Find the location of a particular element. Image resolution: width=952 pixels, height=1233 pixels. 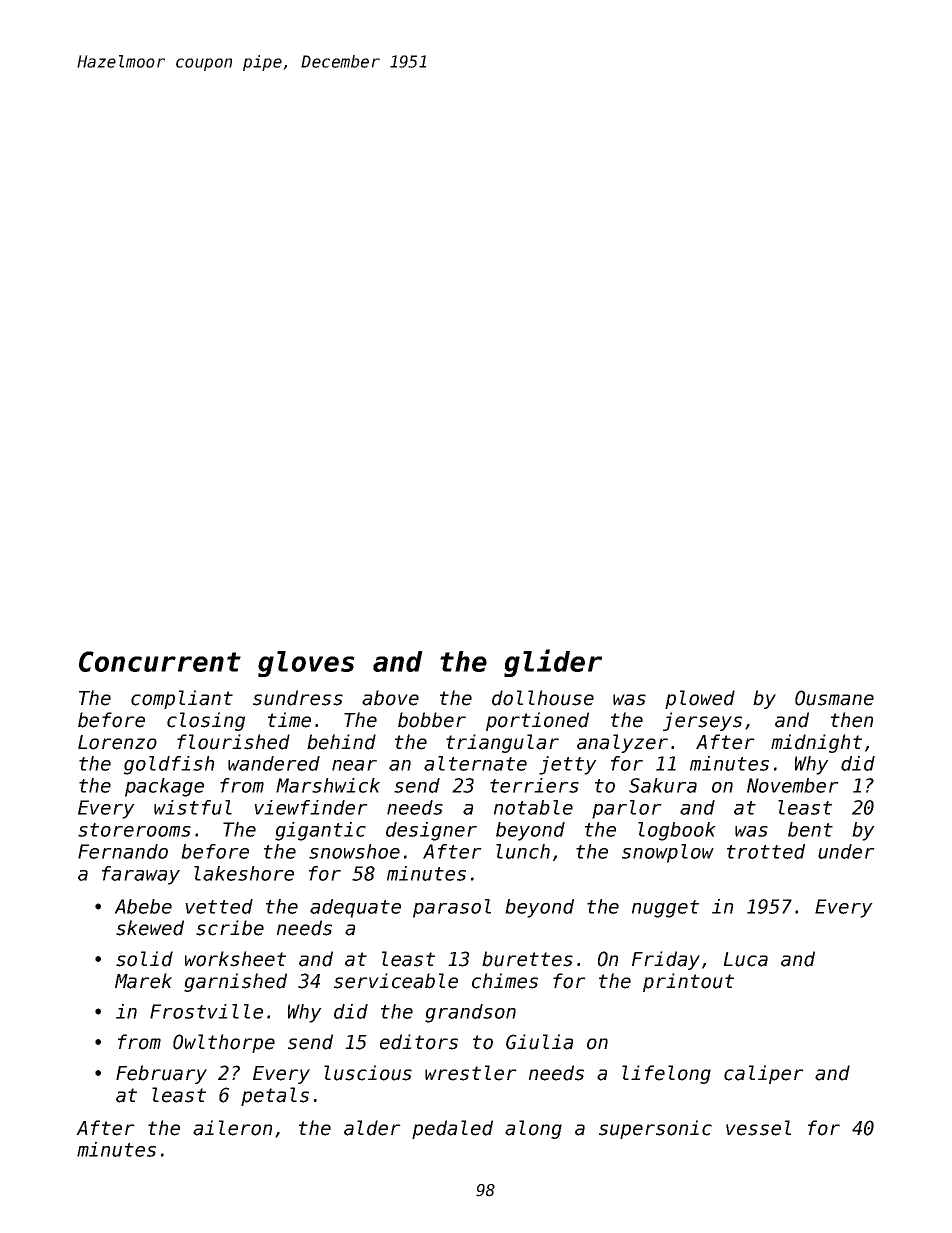

Ousmane is located at coordinates (834, 698).
